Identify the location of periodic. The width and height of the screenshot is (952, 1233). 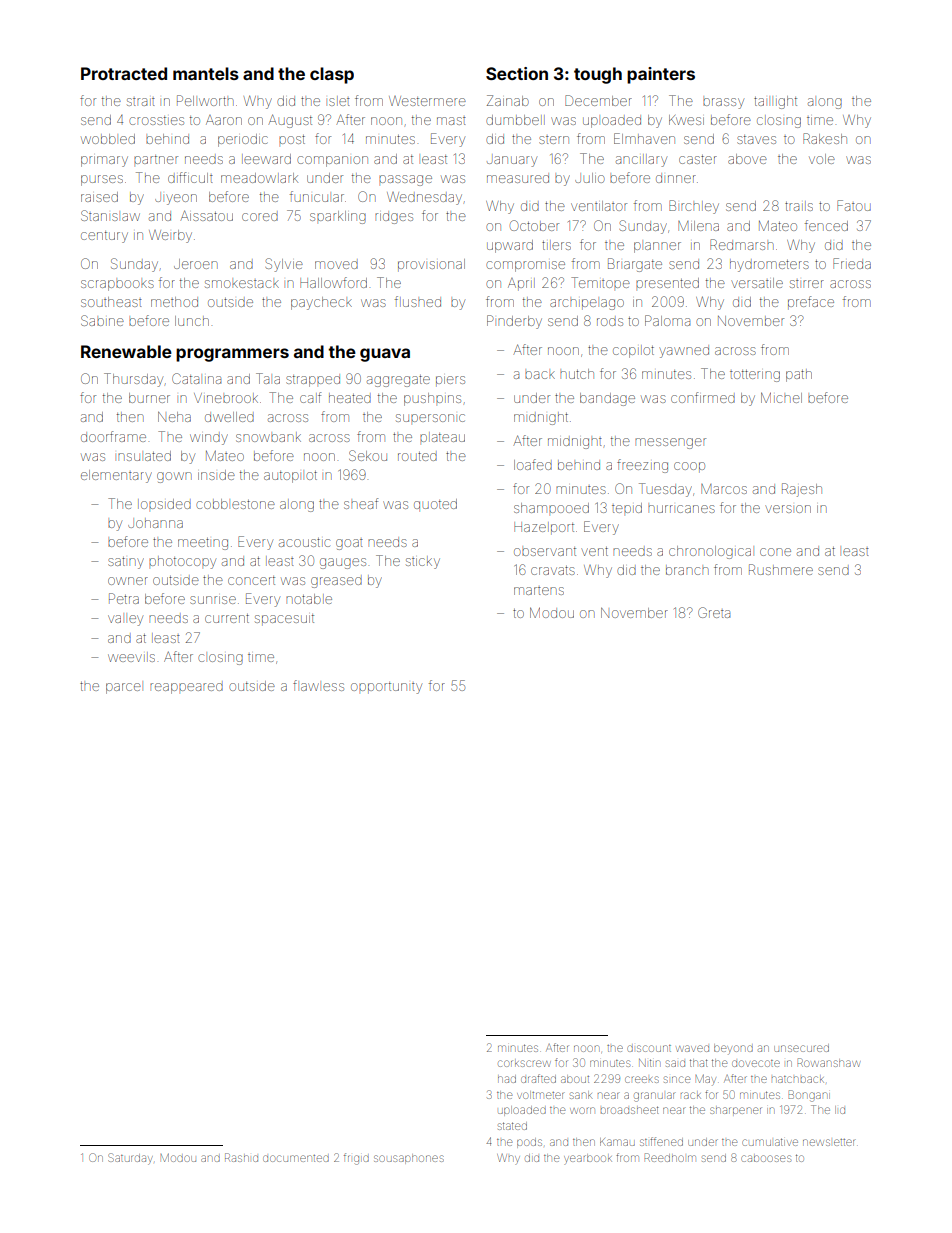
(243, 140).
